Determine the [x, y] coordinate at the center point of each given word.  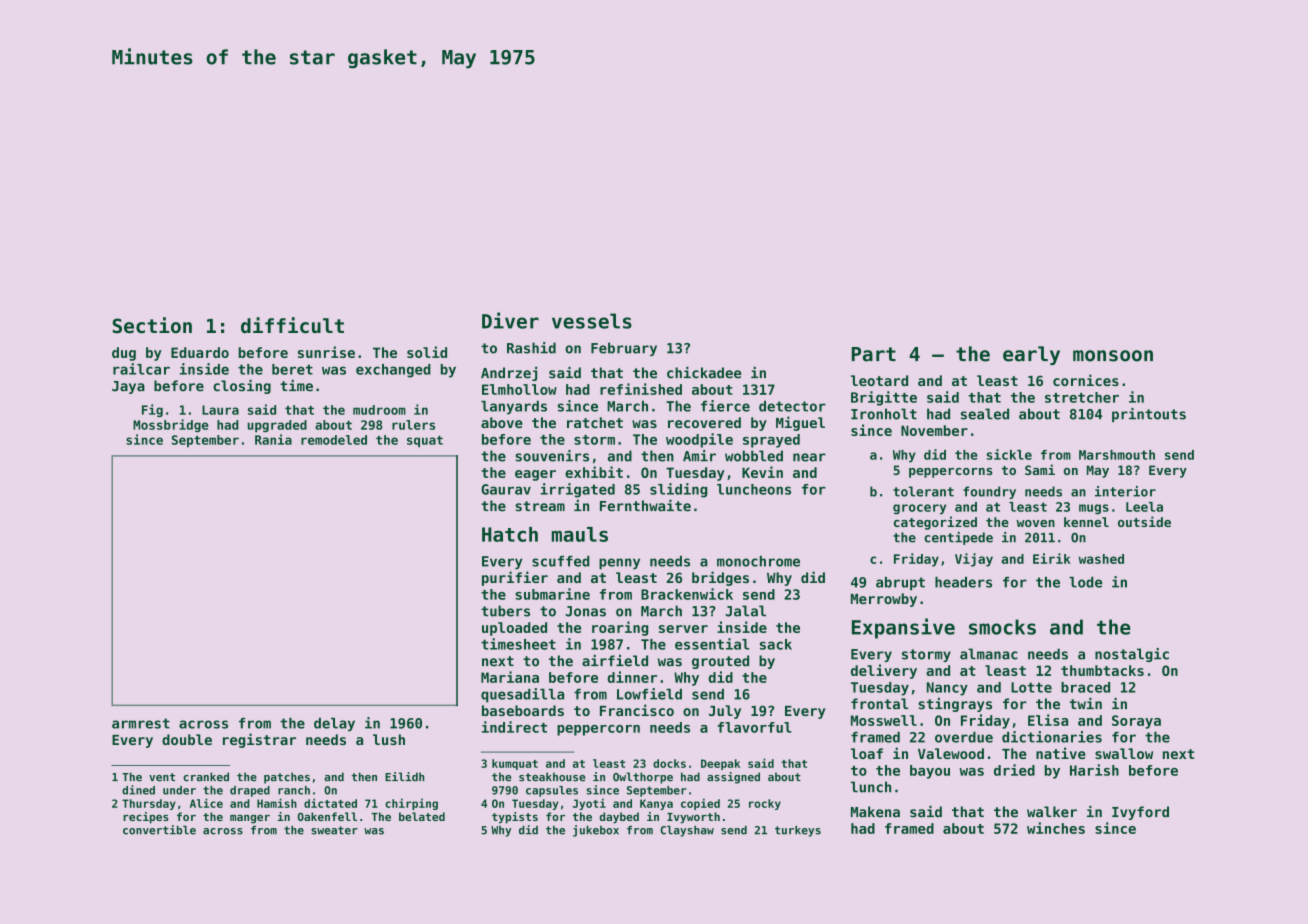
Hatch [510, 534]
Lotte [1031, 687]
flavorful [754, 727]
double [187, 739]
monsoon [1113, 356]
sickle [1009, 454]
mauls [580, 534]
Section [152, 325]
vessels [592, 321]
